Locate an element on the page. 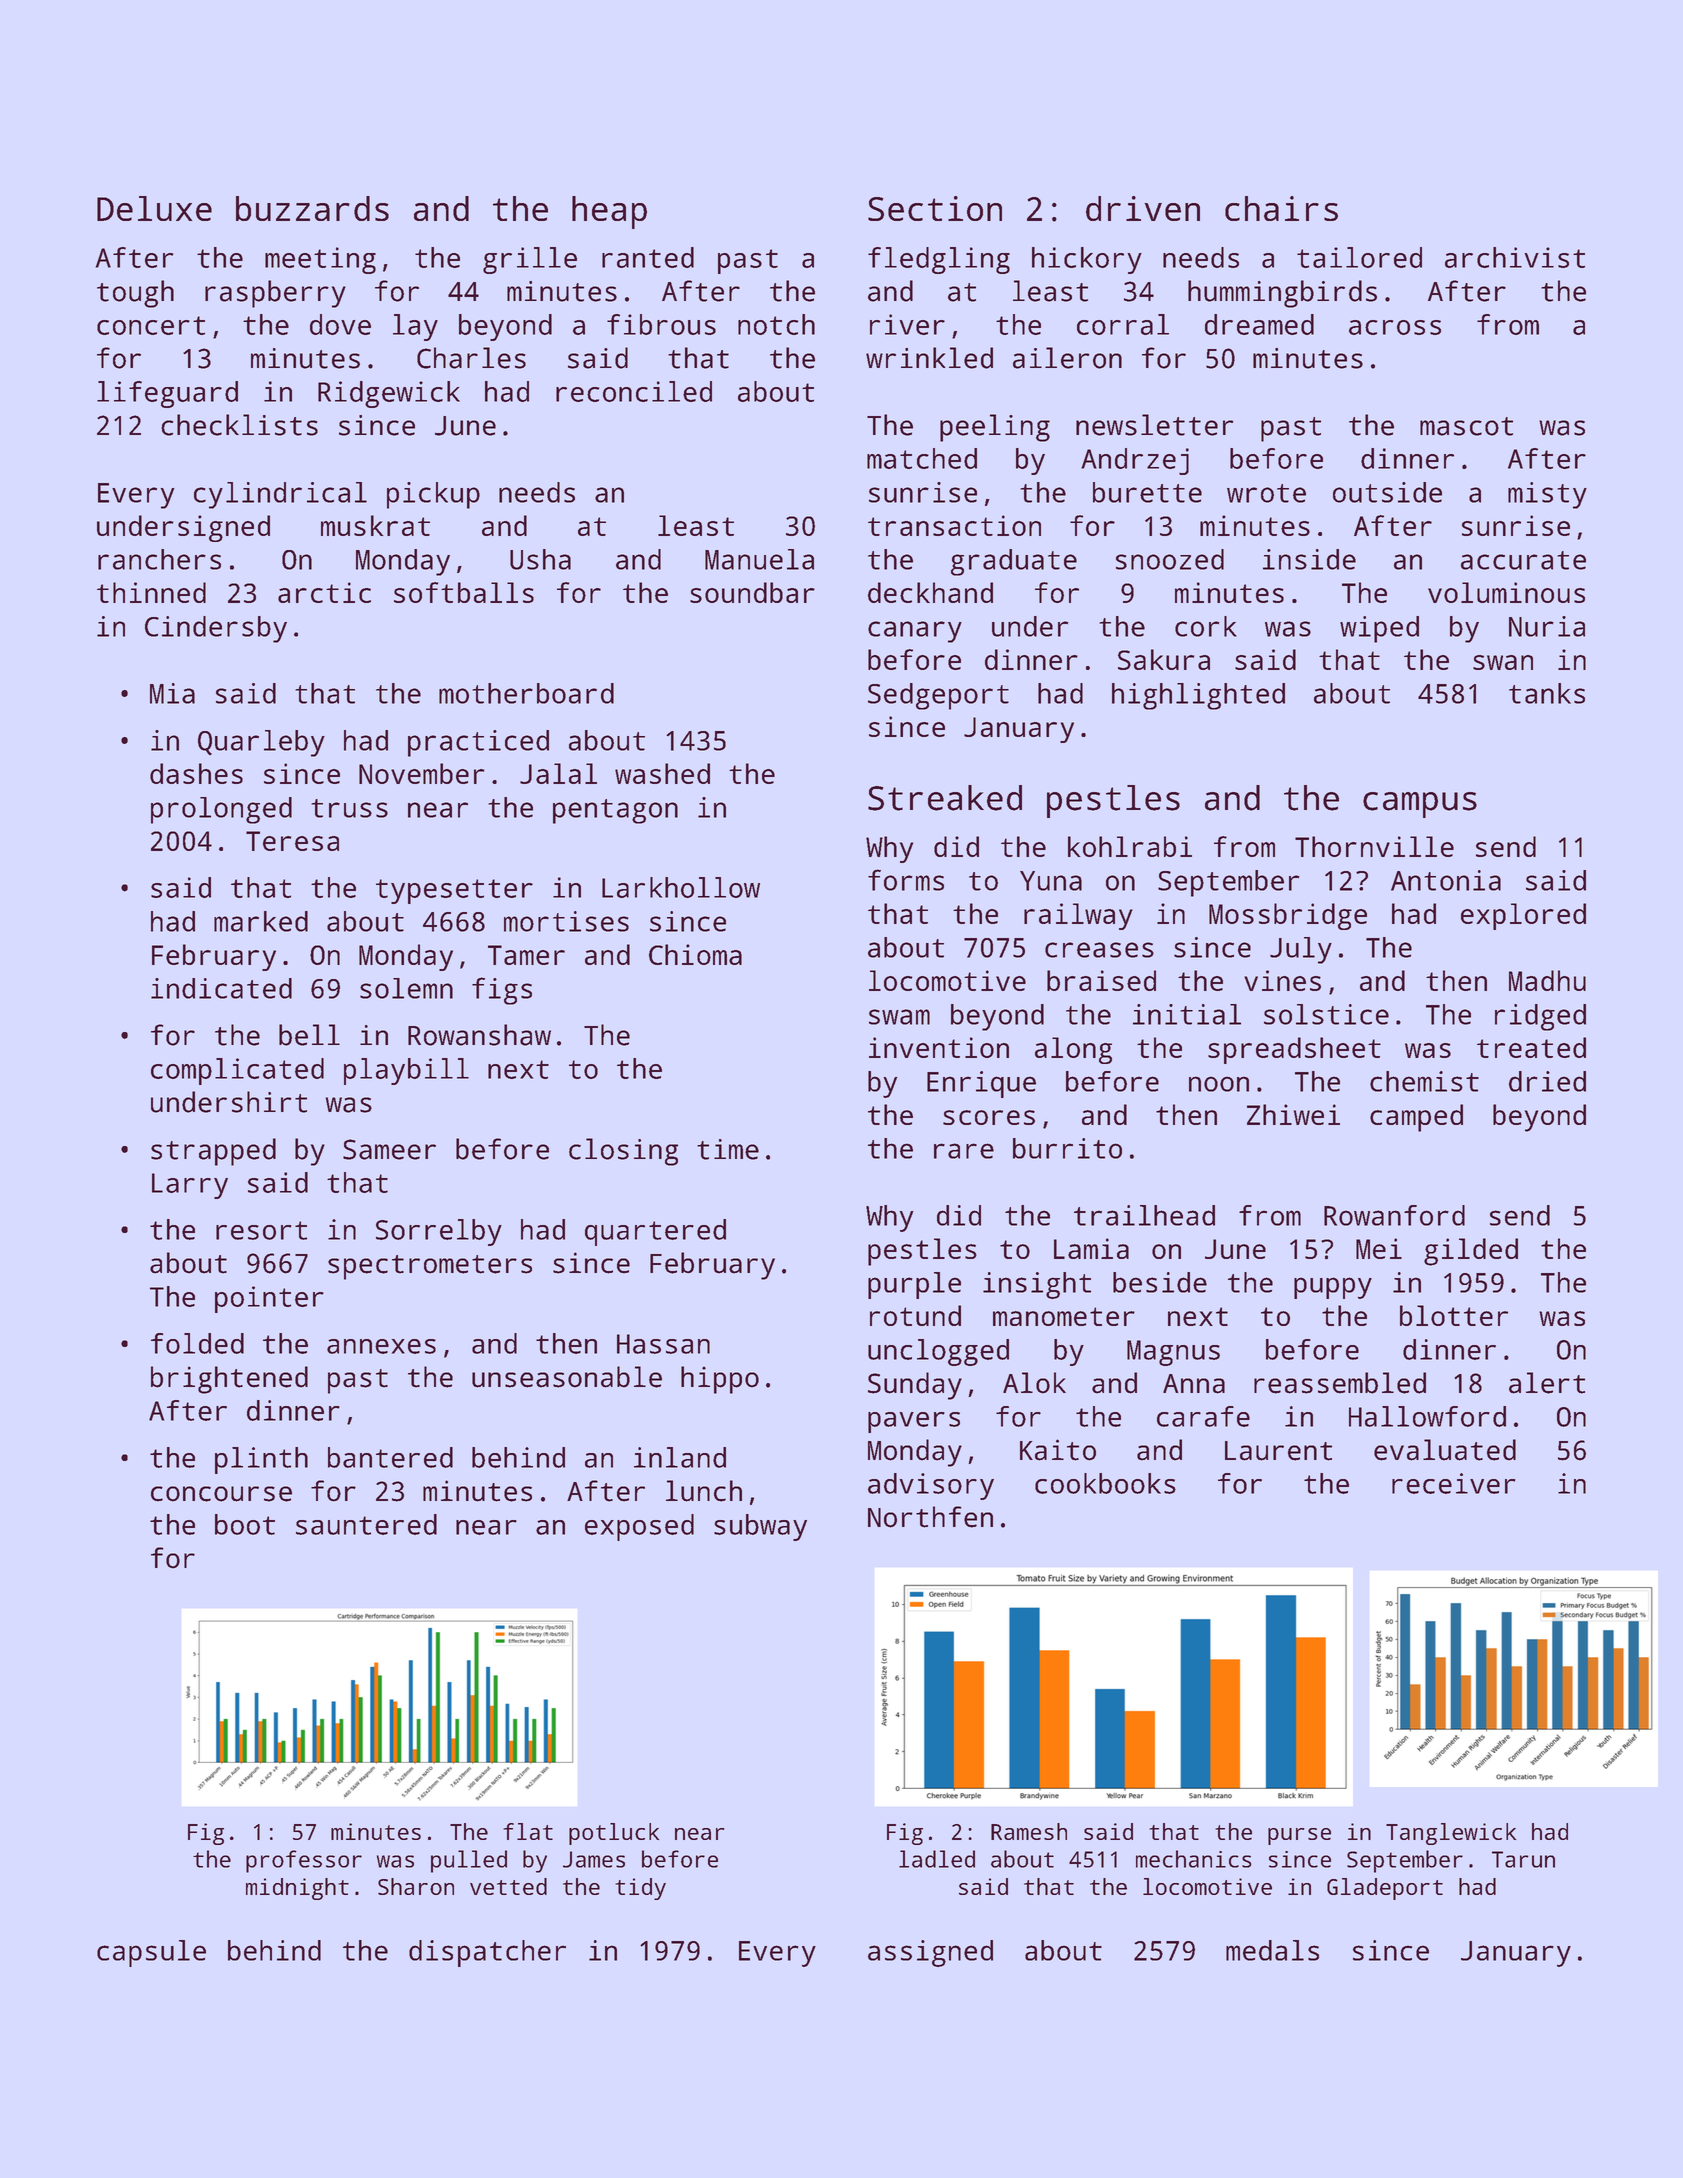  capsule is located at coordinates (151, 1953).
